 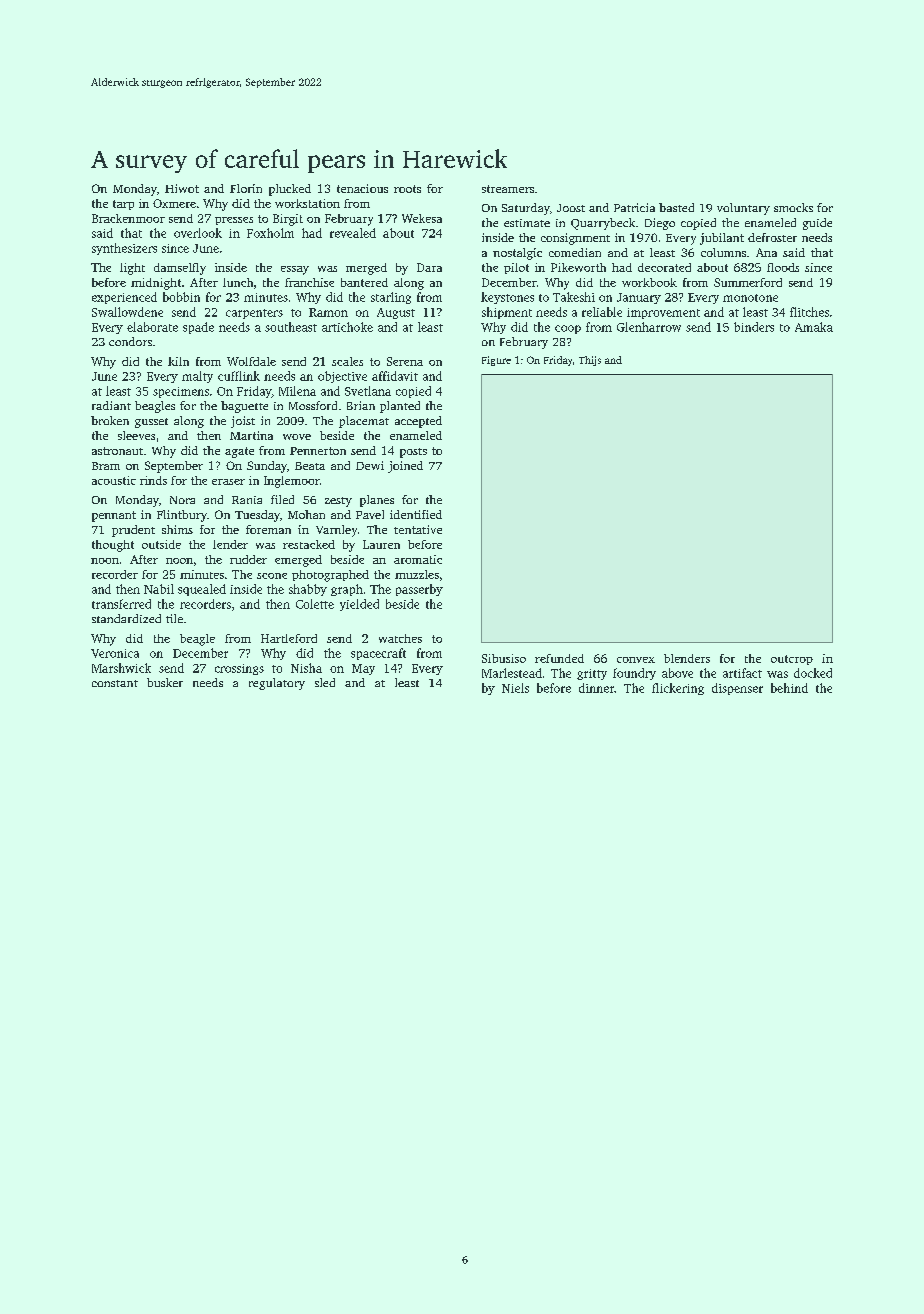 I want to click on busker, so click(x=165, y=682).
